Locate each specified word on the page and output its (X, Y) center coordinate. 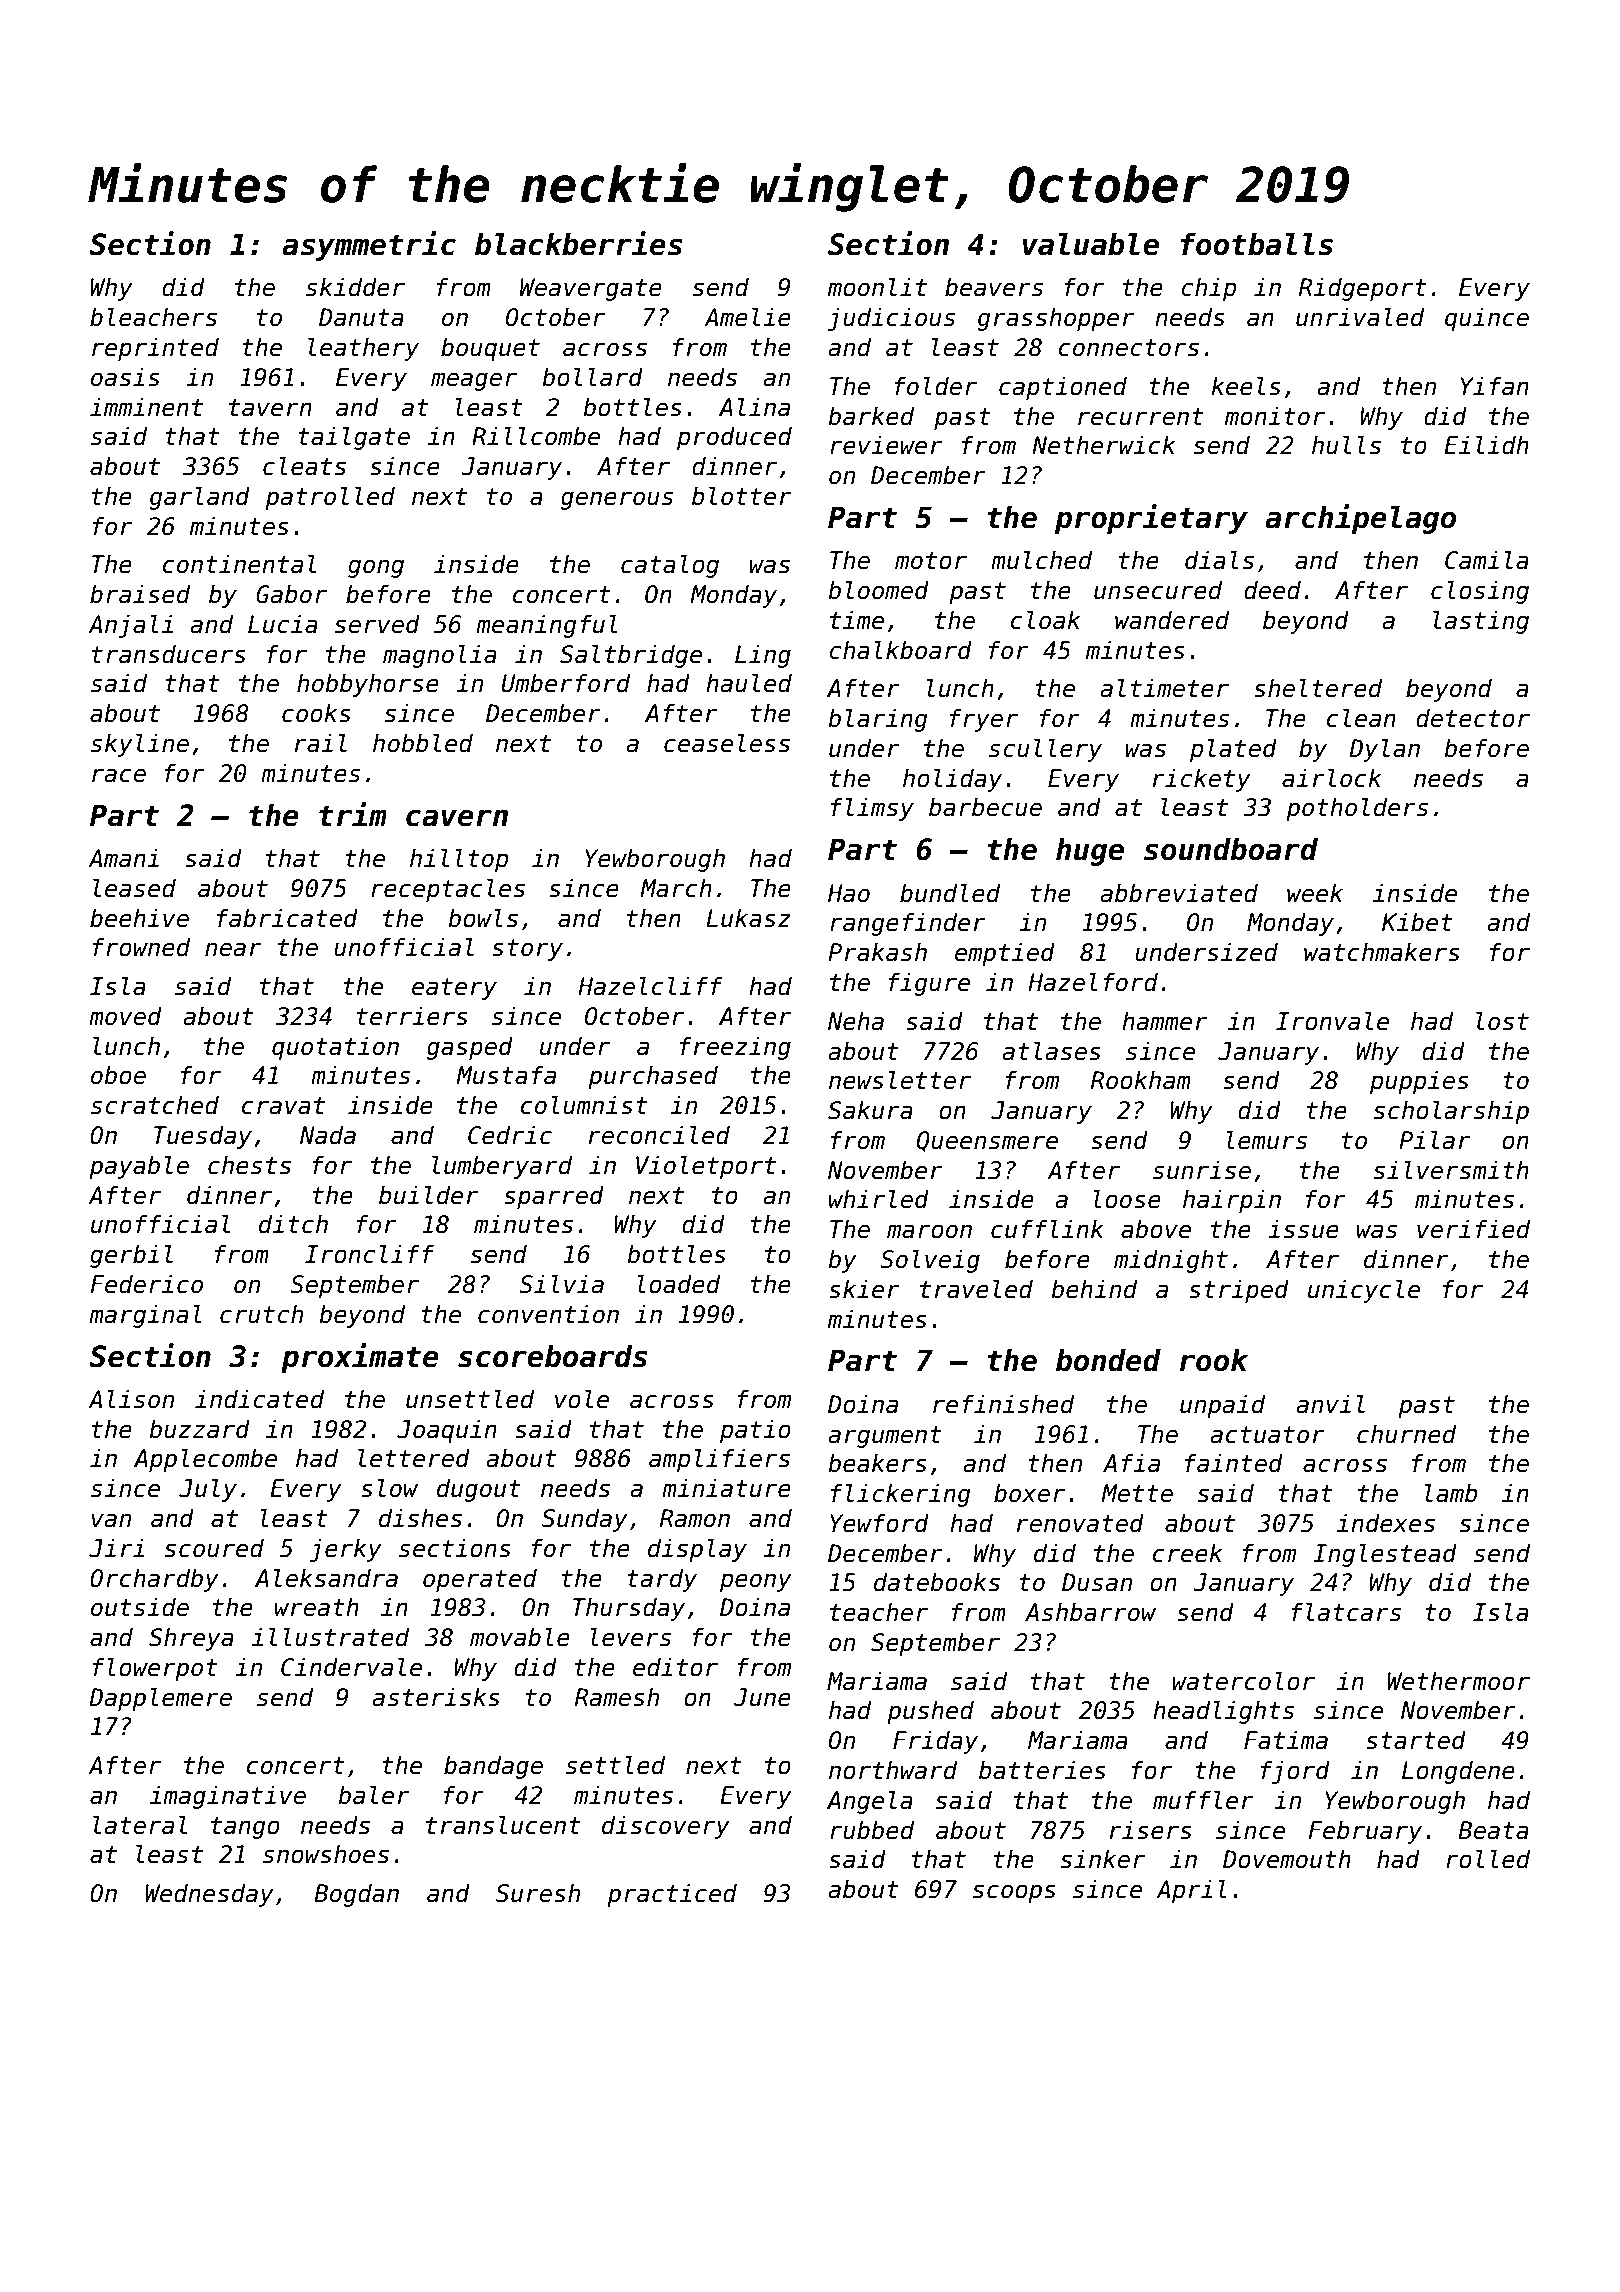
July (208, 1490)
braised (140, 594)
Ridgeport (1363, 289)
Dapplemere (160, 1699)
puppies (1419, 1082)
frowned (141, 947)
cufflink (1047, 1229)
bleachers (153, 317)
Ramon (695, 1518)
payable (139, 1167)
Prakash (877, 952)
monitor (1275, 416)
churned (1406, 1434)
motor (931, 561)
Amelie (747, 317)
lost (1502, 1021)
